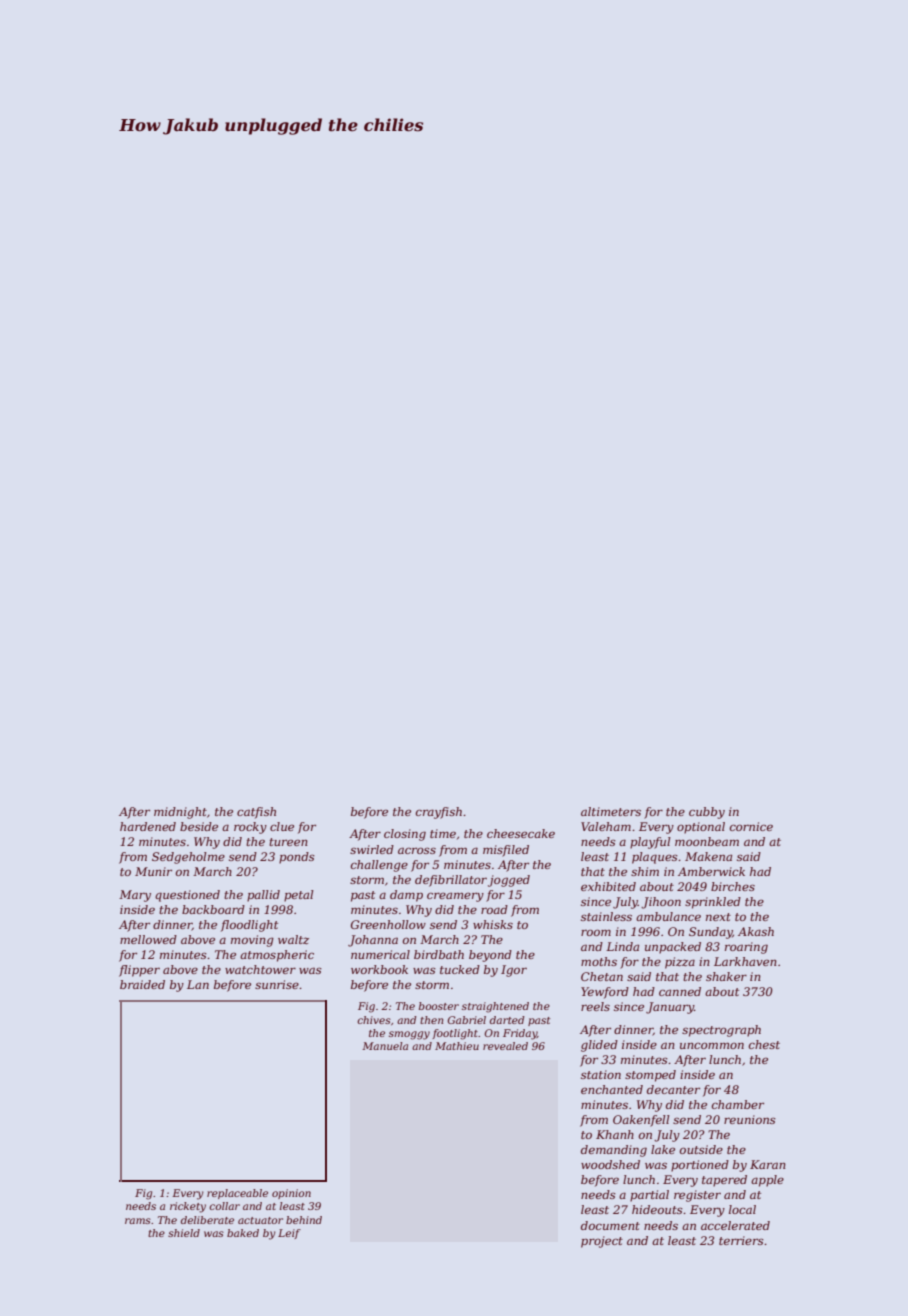  I want to click on clue, so click(282, 826).
